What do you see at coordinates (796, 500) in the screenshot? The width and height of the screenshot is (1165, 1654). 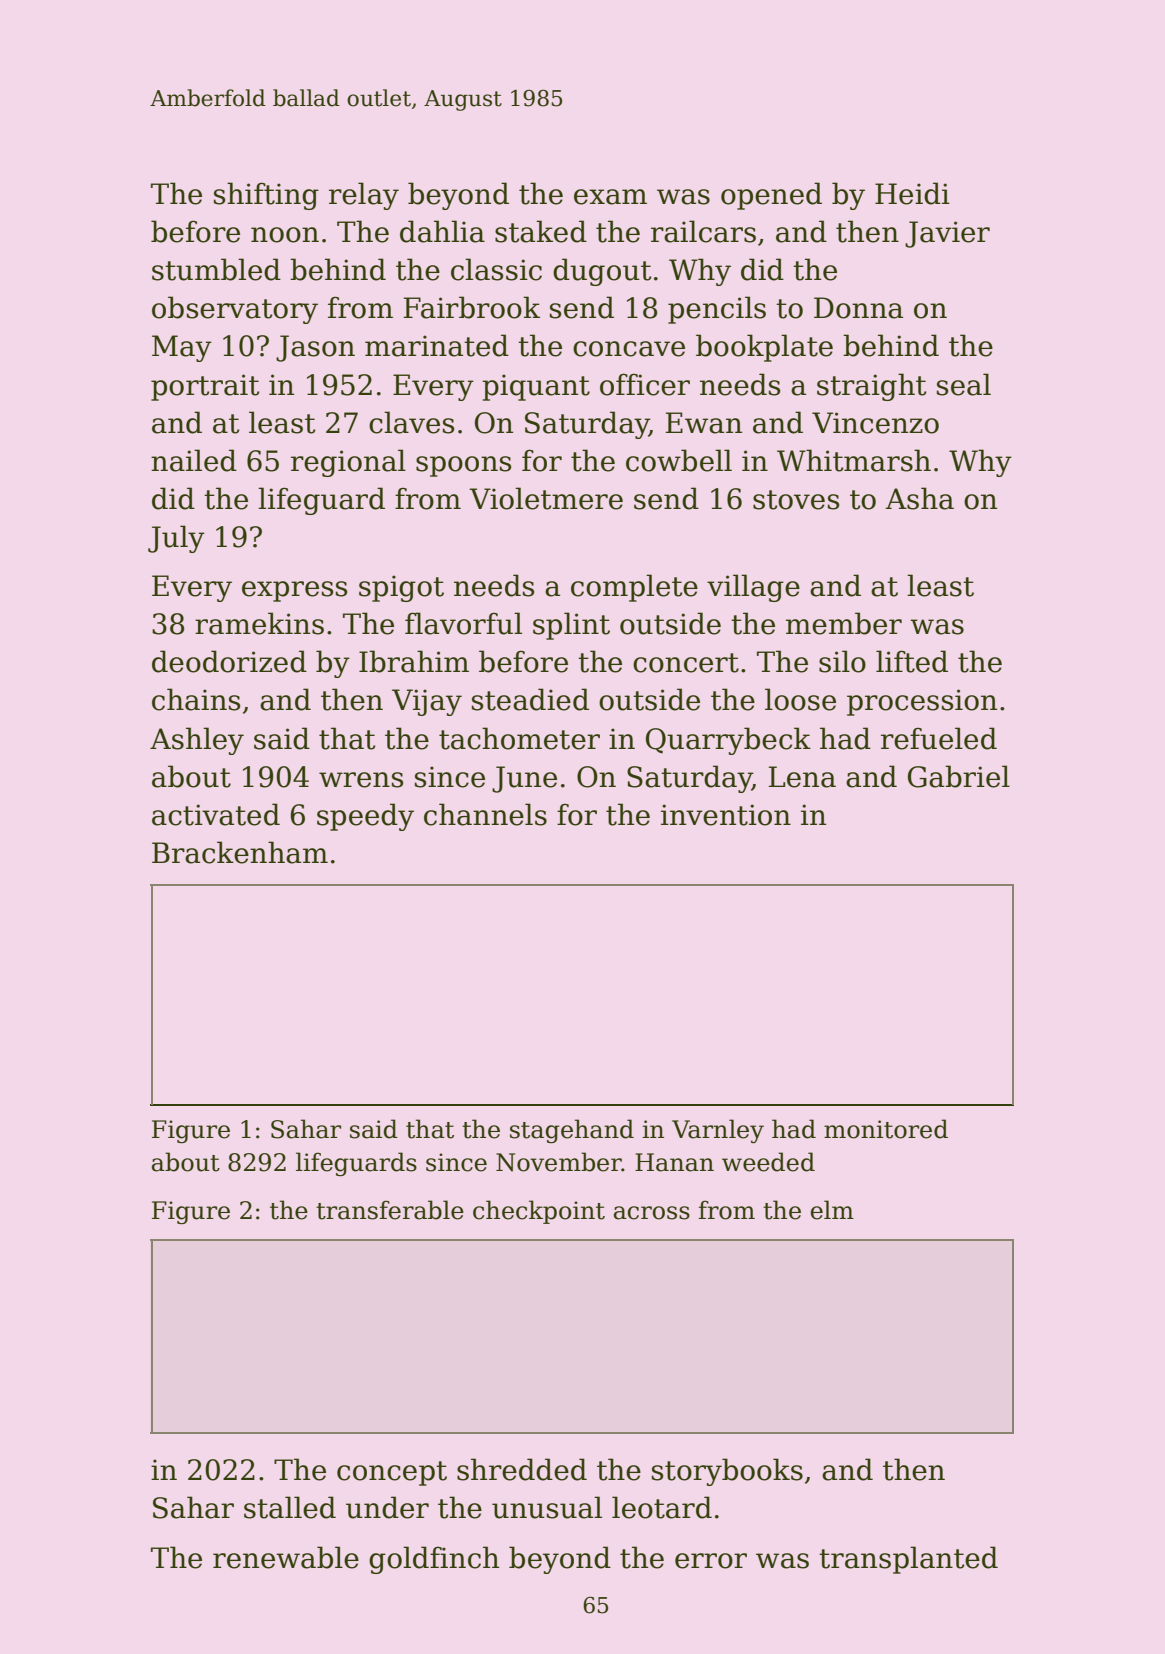 I see `stoves` at bounding box center [796, 500].
